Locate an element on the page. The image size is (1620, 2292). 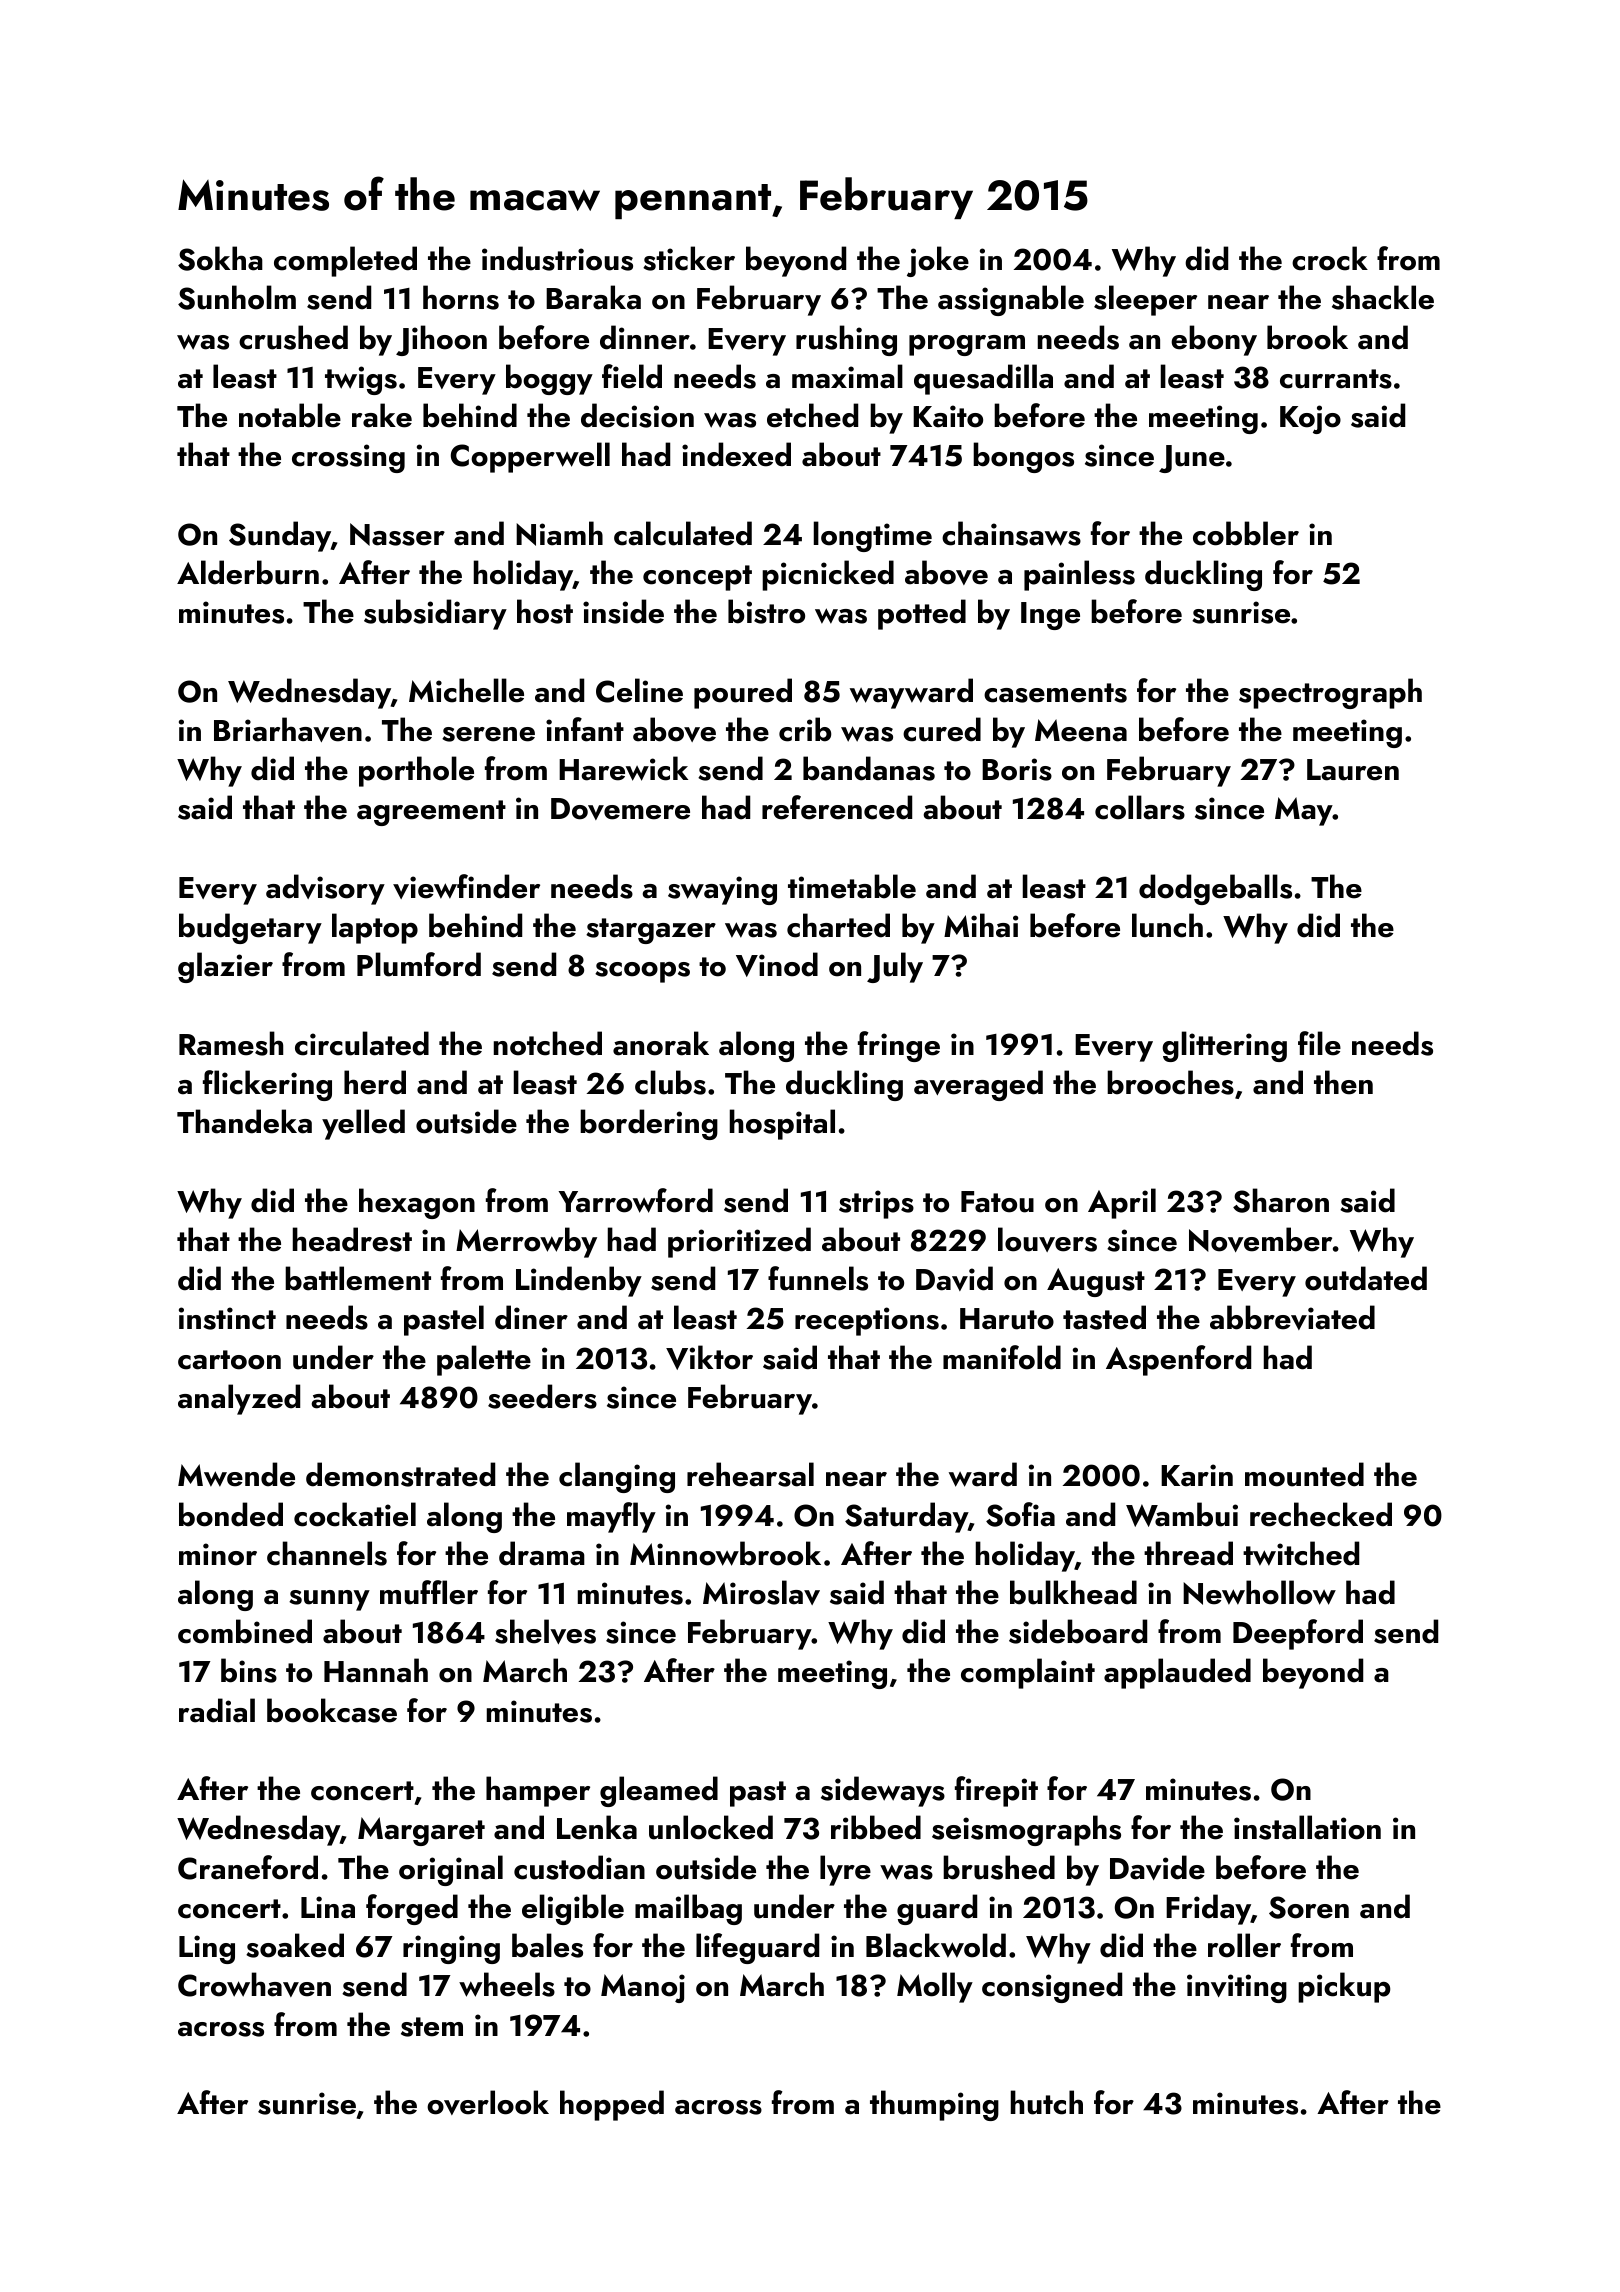
painless is located at coordinates (1079, 575).
